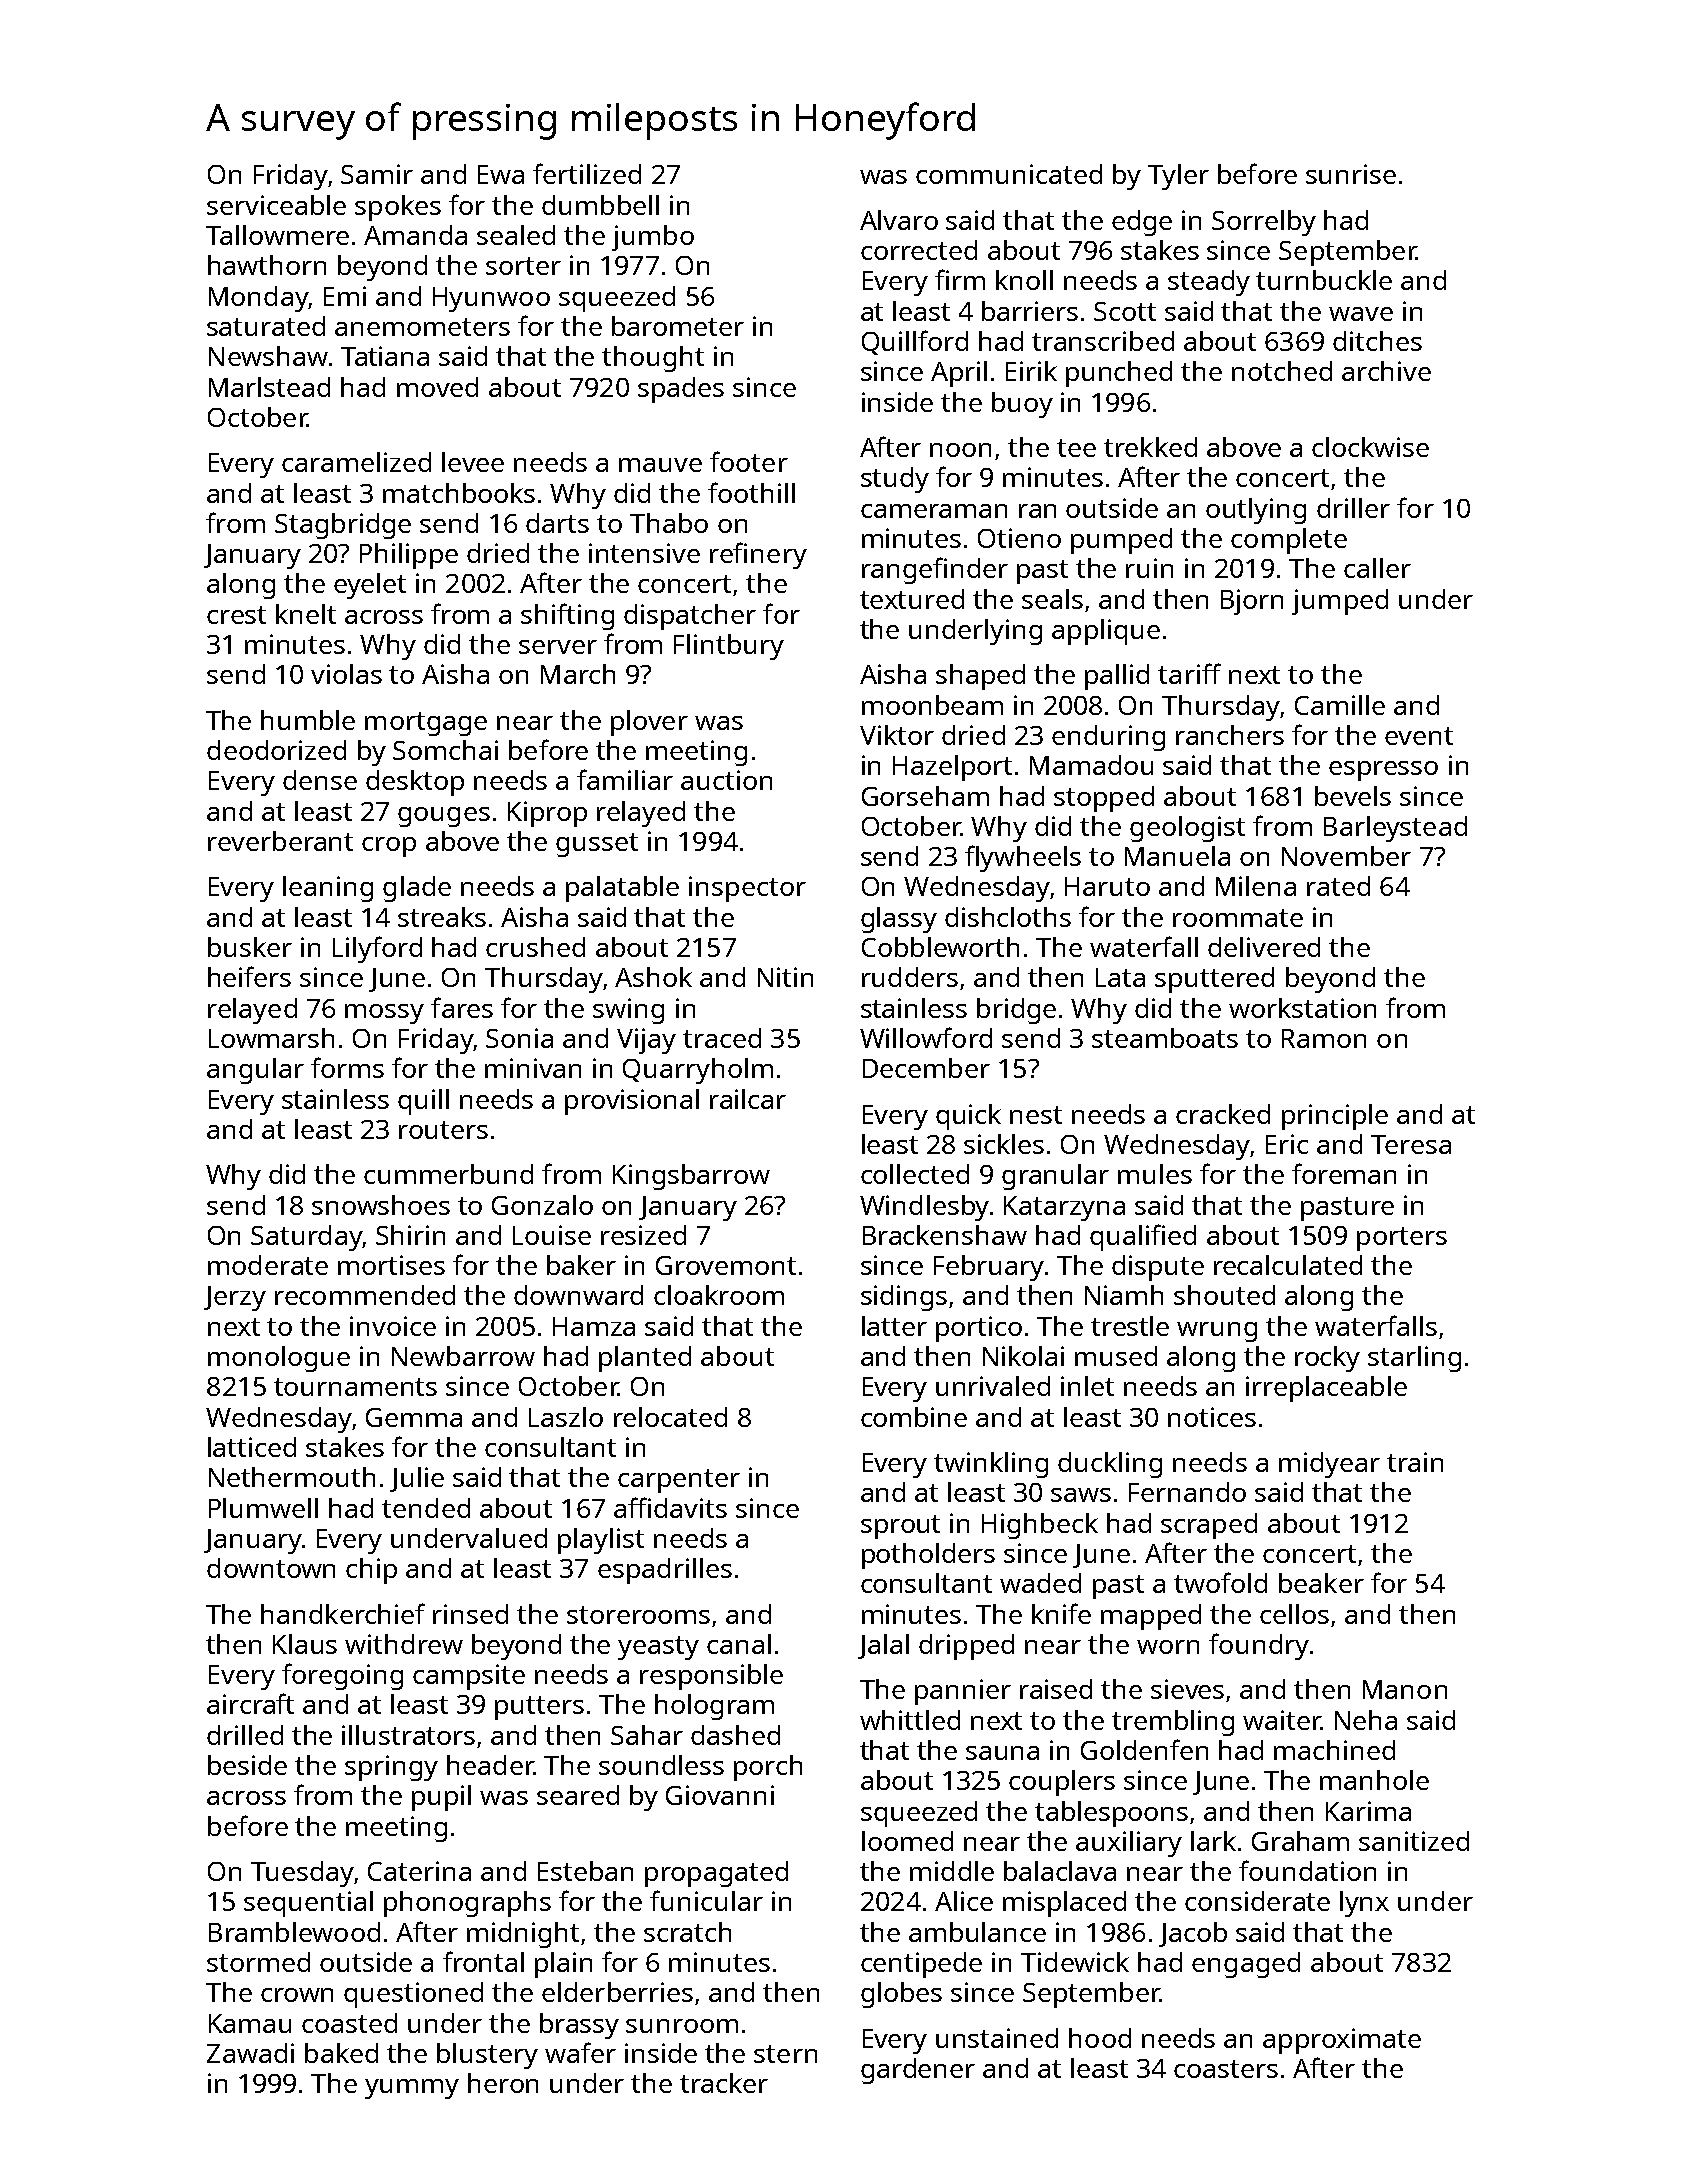 This screenshot has width=1683, height=2178. I want to click on Willowford, so click(926, 1037).
